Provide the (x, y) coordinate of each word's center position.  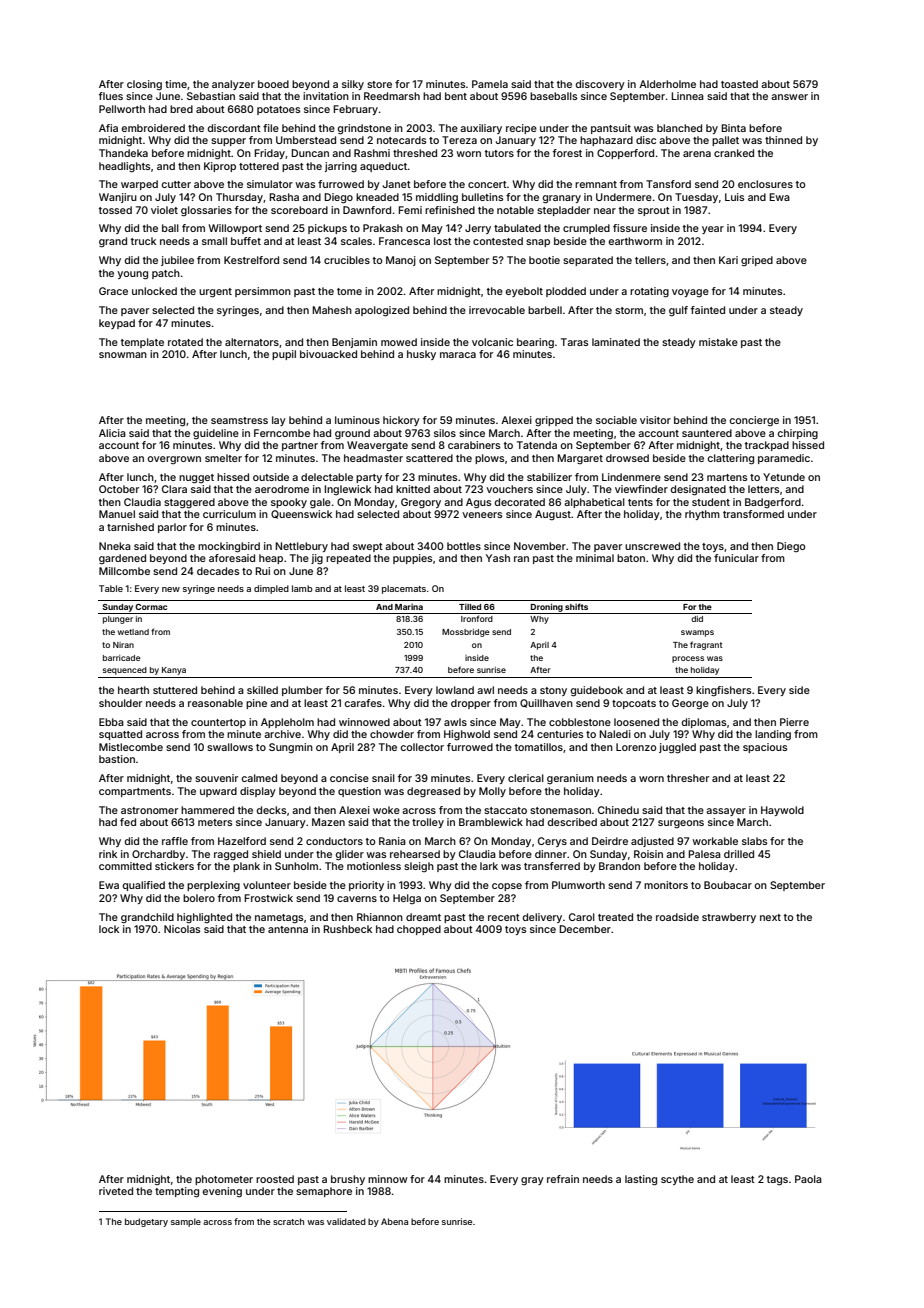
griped (757, 261)
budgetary (146, 1222)
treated (615, 917)
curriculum (229, 514)
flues (111, 96)
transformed (753, 514)
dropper (471, 704)
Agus (478, 503)
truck (143, 241)
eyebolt (524, 292)
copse (507, 887)
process (688, 659)
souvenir (216, 778)
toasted (739, 84)
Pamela (490, 84)
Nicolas (182, 929)
